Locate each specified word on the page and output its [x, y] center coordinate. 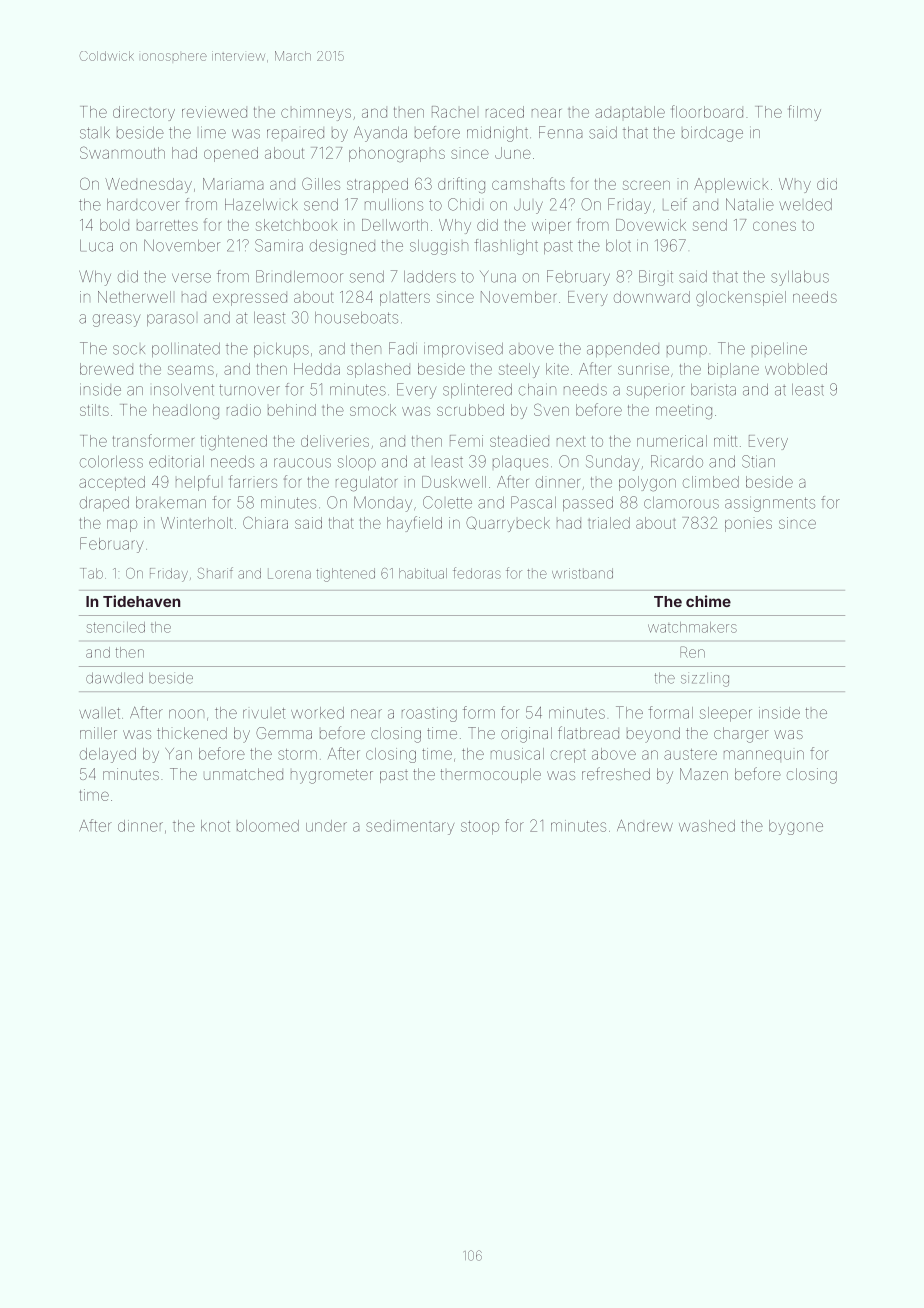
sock [129, 350]
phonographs [397, 154]
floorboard [707, 111]
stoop [480, 828]
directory [144, 113]
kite [557, 369]
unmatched [243, 774]
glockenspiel [741, 298]
